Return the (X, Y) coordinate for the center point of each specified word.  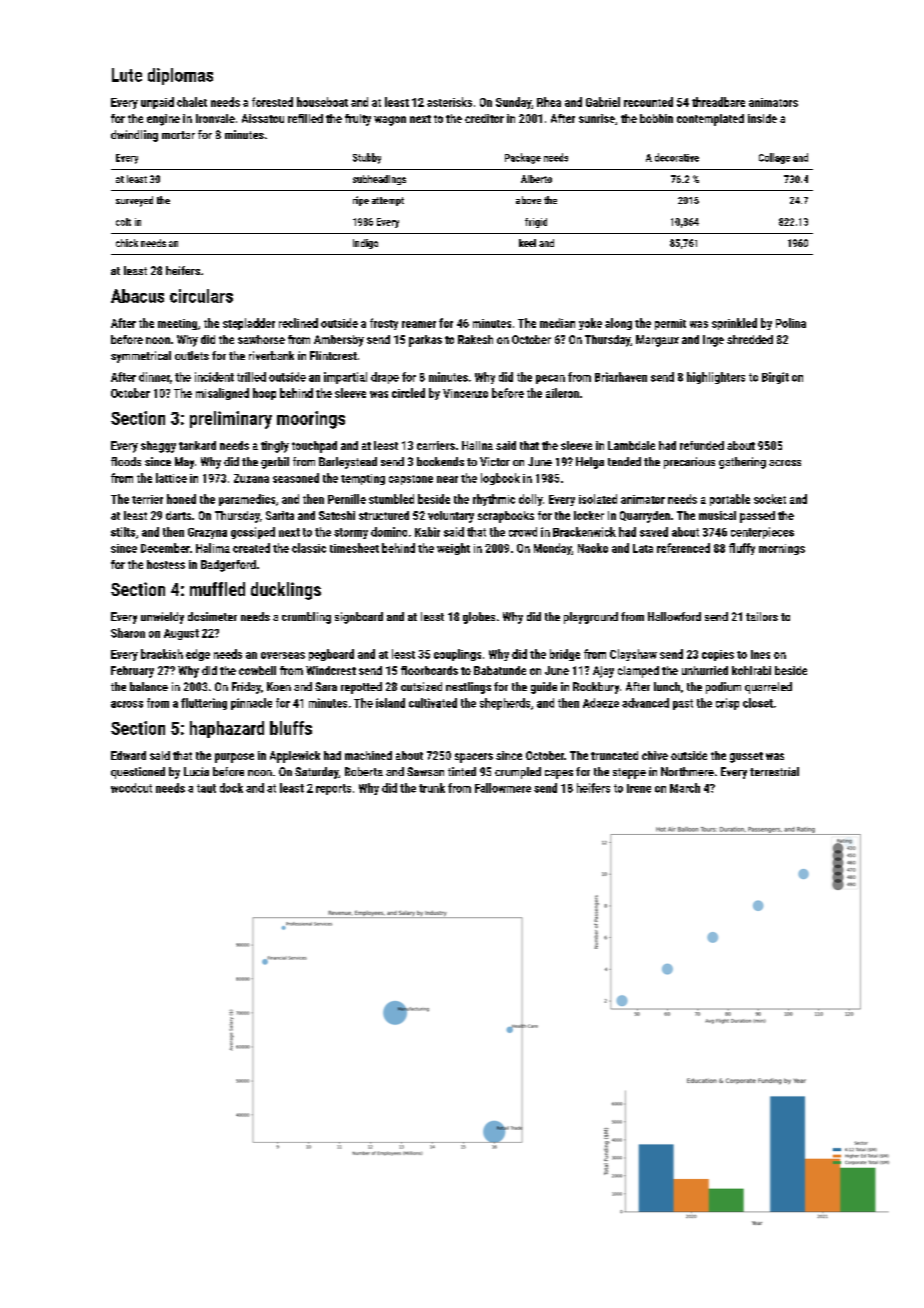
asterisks (449, 102)
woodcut (131, 788)
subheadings (379, 180)
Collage (774, 158)
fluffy (742, 549)
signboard (359, 618)
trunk (432, 788)
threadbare (718, 102)
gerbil (275, 463)
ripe (361, 201)
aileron (562, 393)
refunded (702, 445)
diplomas (180, 76)
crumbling (306, 618)
